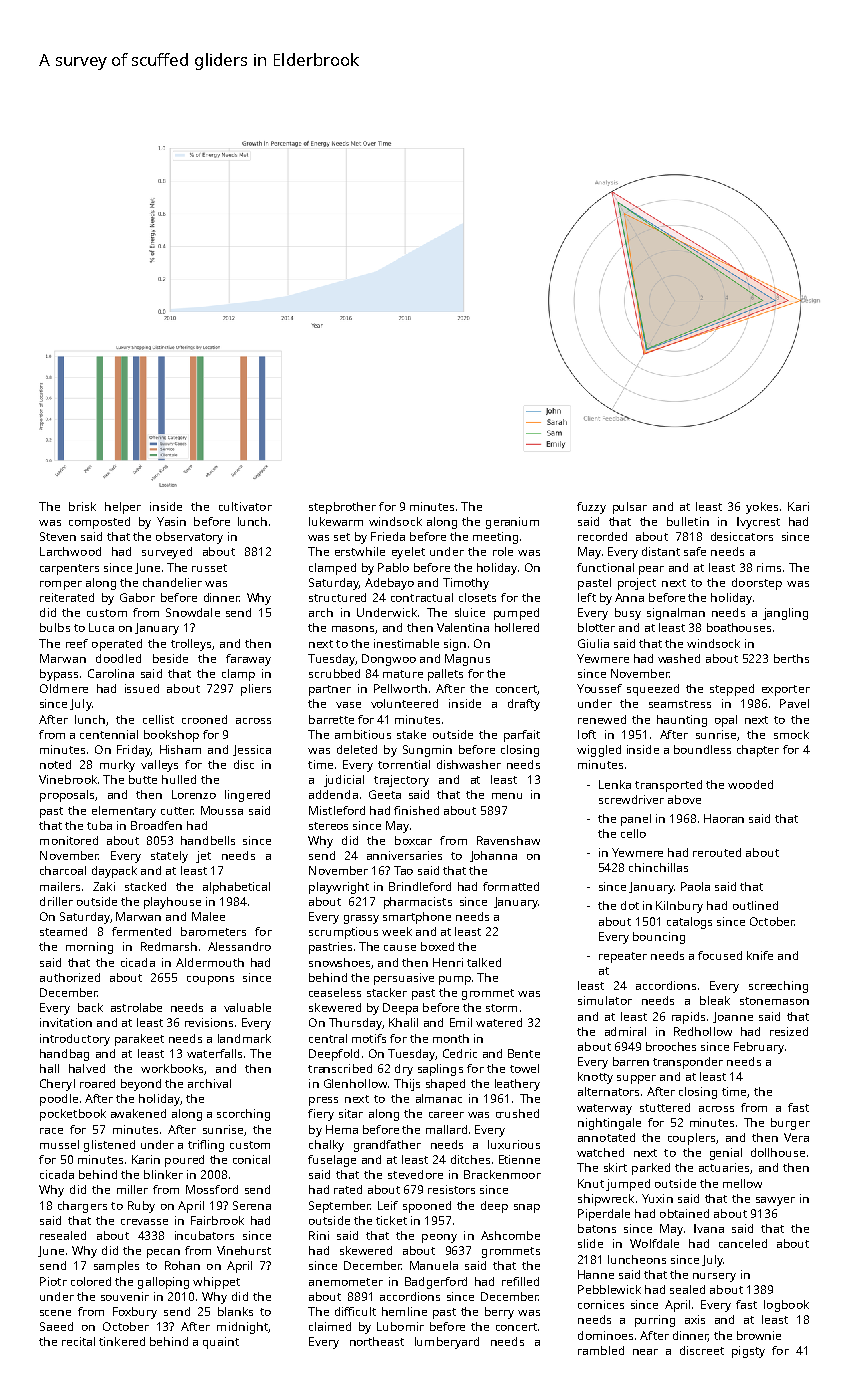  Describe the element at coordinates (377, 1341) in the screenshot. I see `northeast` at that location.
